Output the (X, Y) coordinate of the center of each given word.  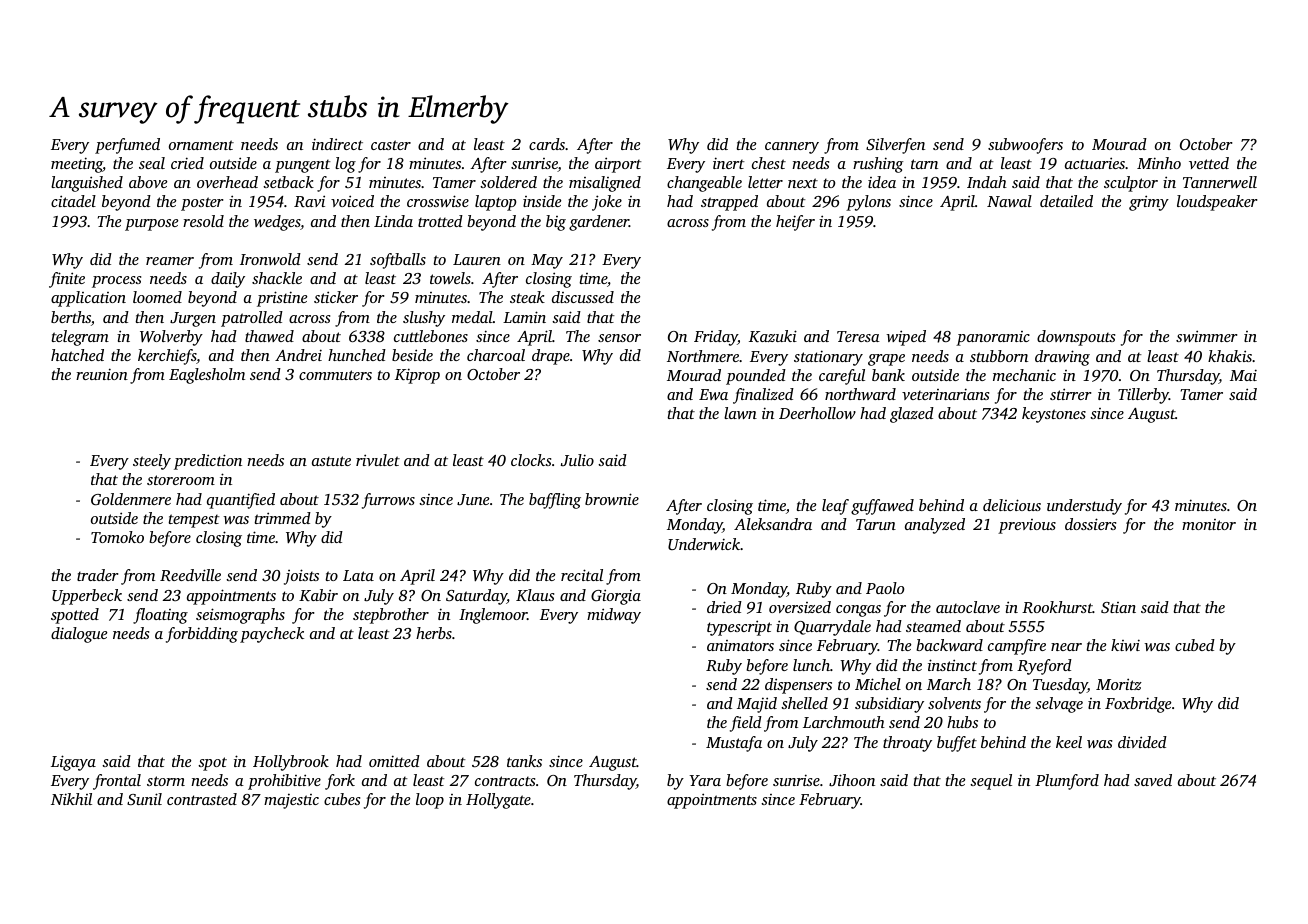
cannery (792, 148)
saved (1153, 780)
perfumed (127, 146)
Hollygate (498, 801)
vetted (1209, 163)
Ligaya (73, 763)
